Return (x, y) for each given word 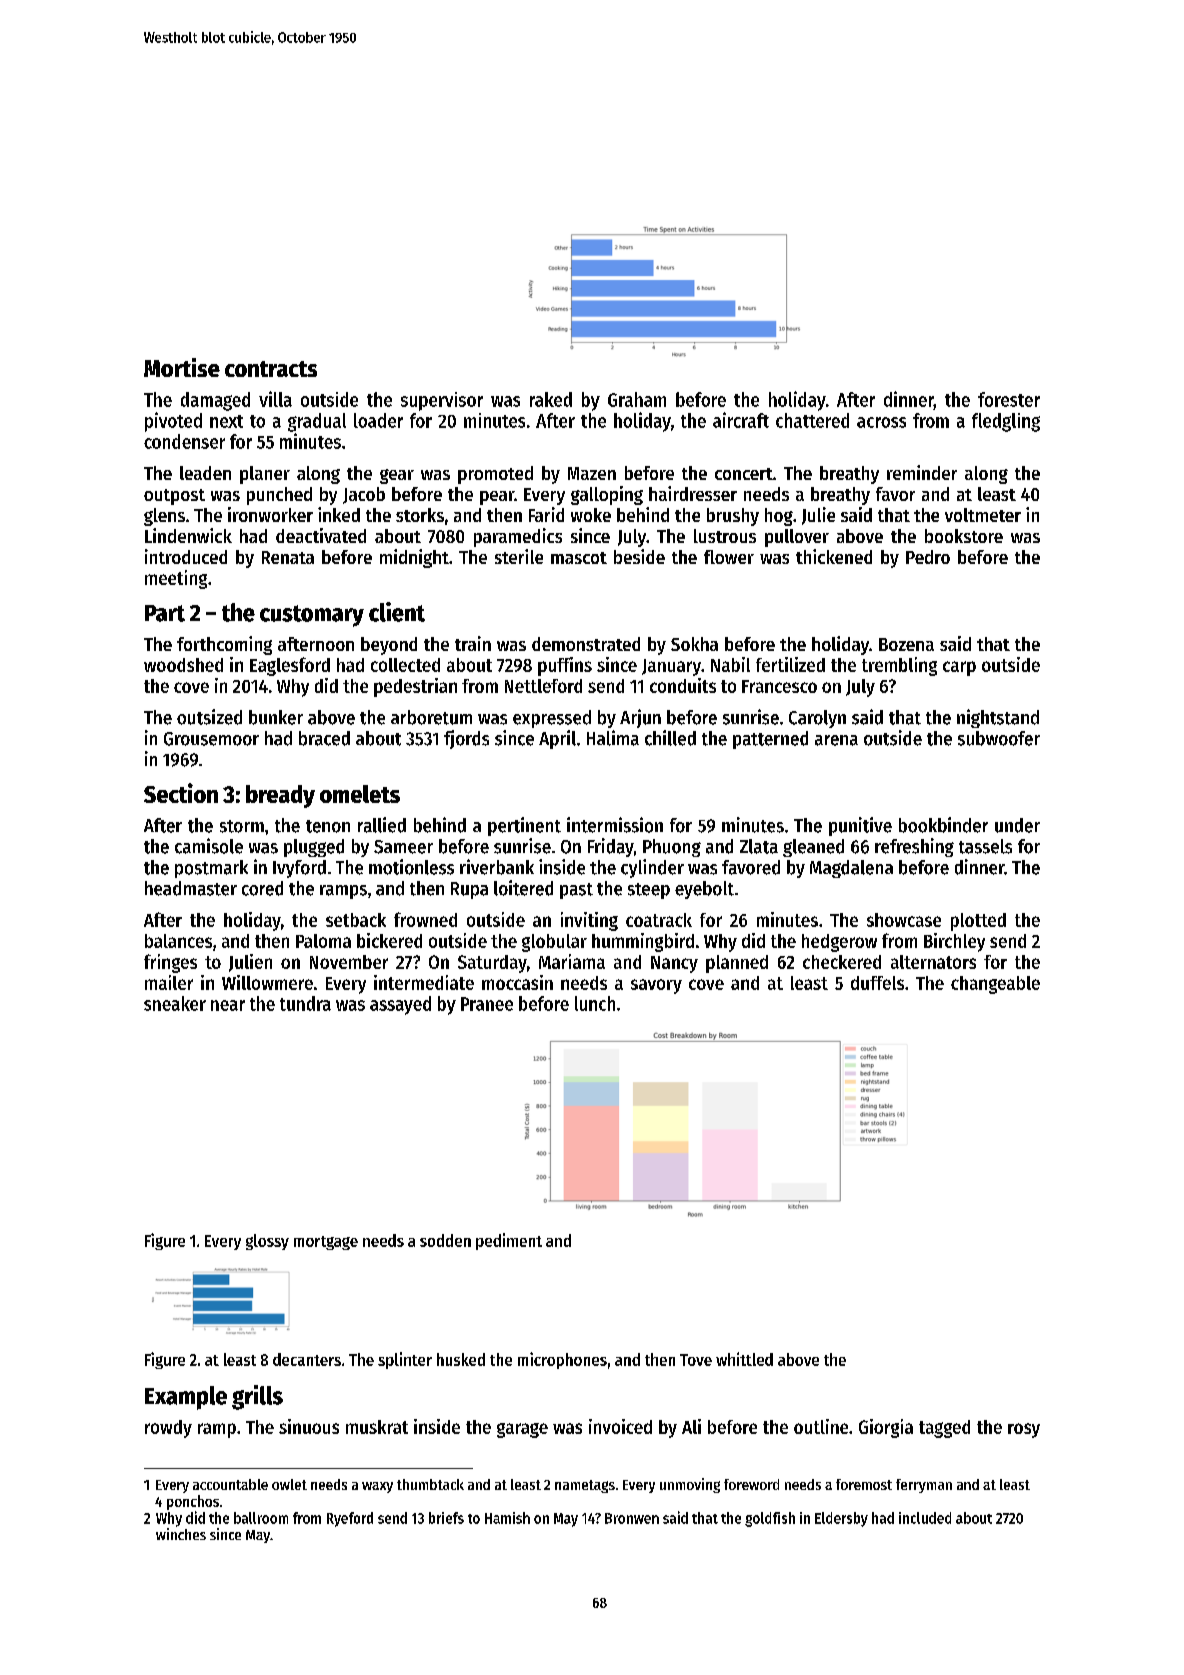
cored (262, 888)
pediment (509, 1241)
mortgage (326, 1243)
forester (1009, 399)
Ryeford (350, 1519)
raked (551, 399)
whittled (744, 1359)
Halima (613, 738)
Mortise (182, 367)
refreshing (914, 847)
